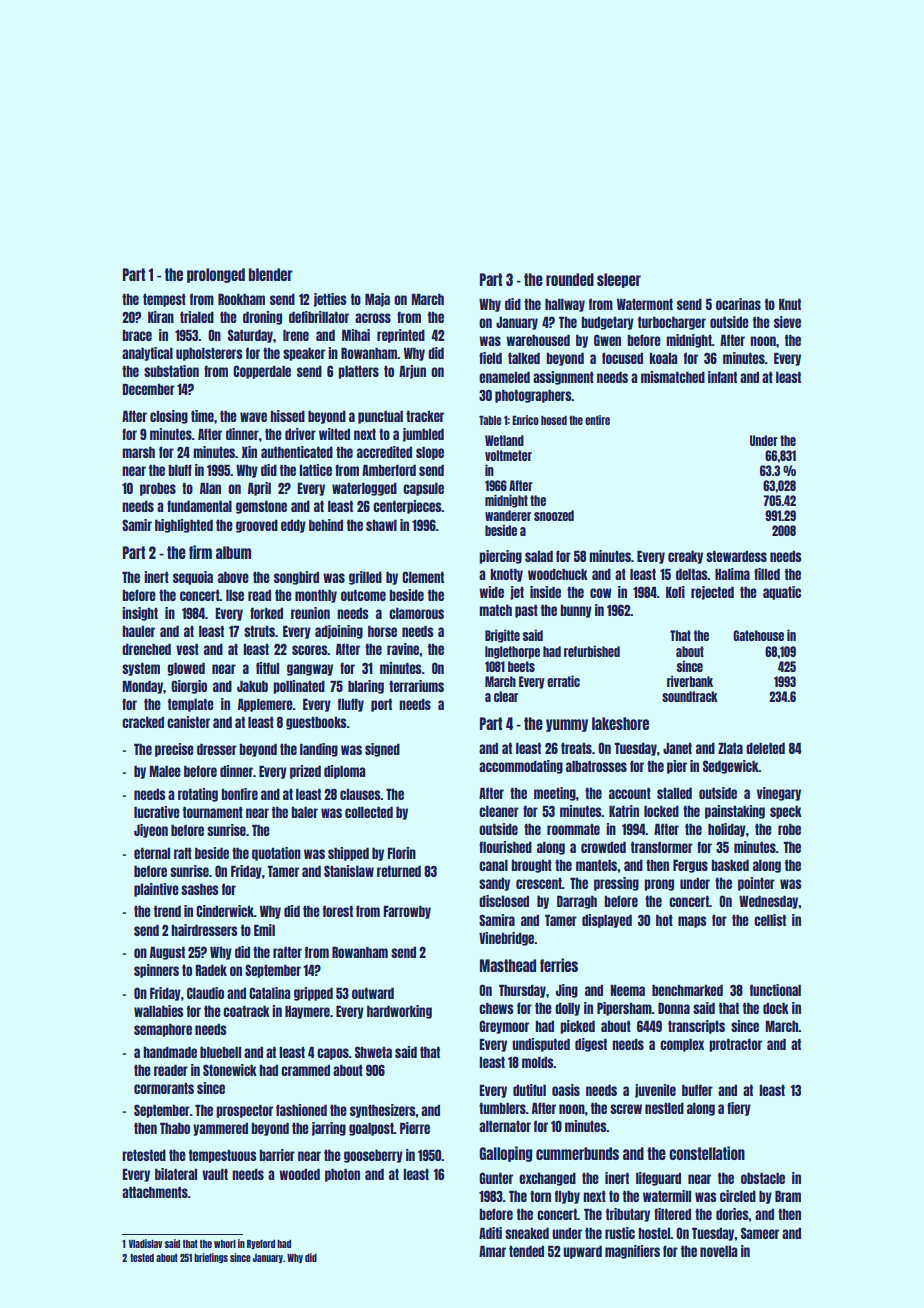  Describe the element at coordinates (299, 687) in the document. I see `pollinated` at that location.
